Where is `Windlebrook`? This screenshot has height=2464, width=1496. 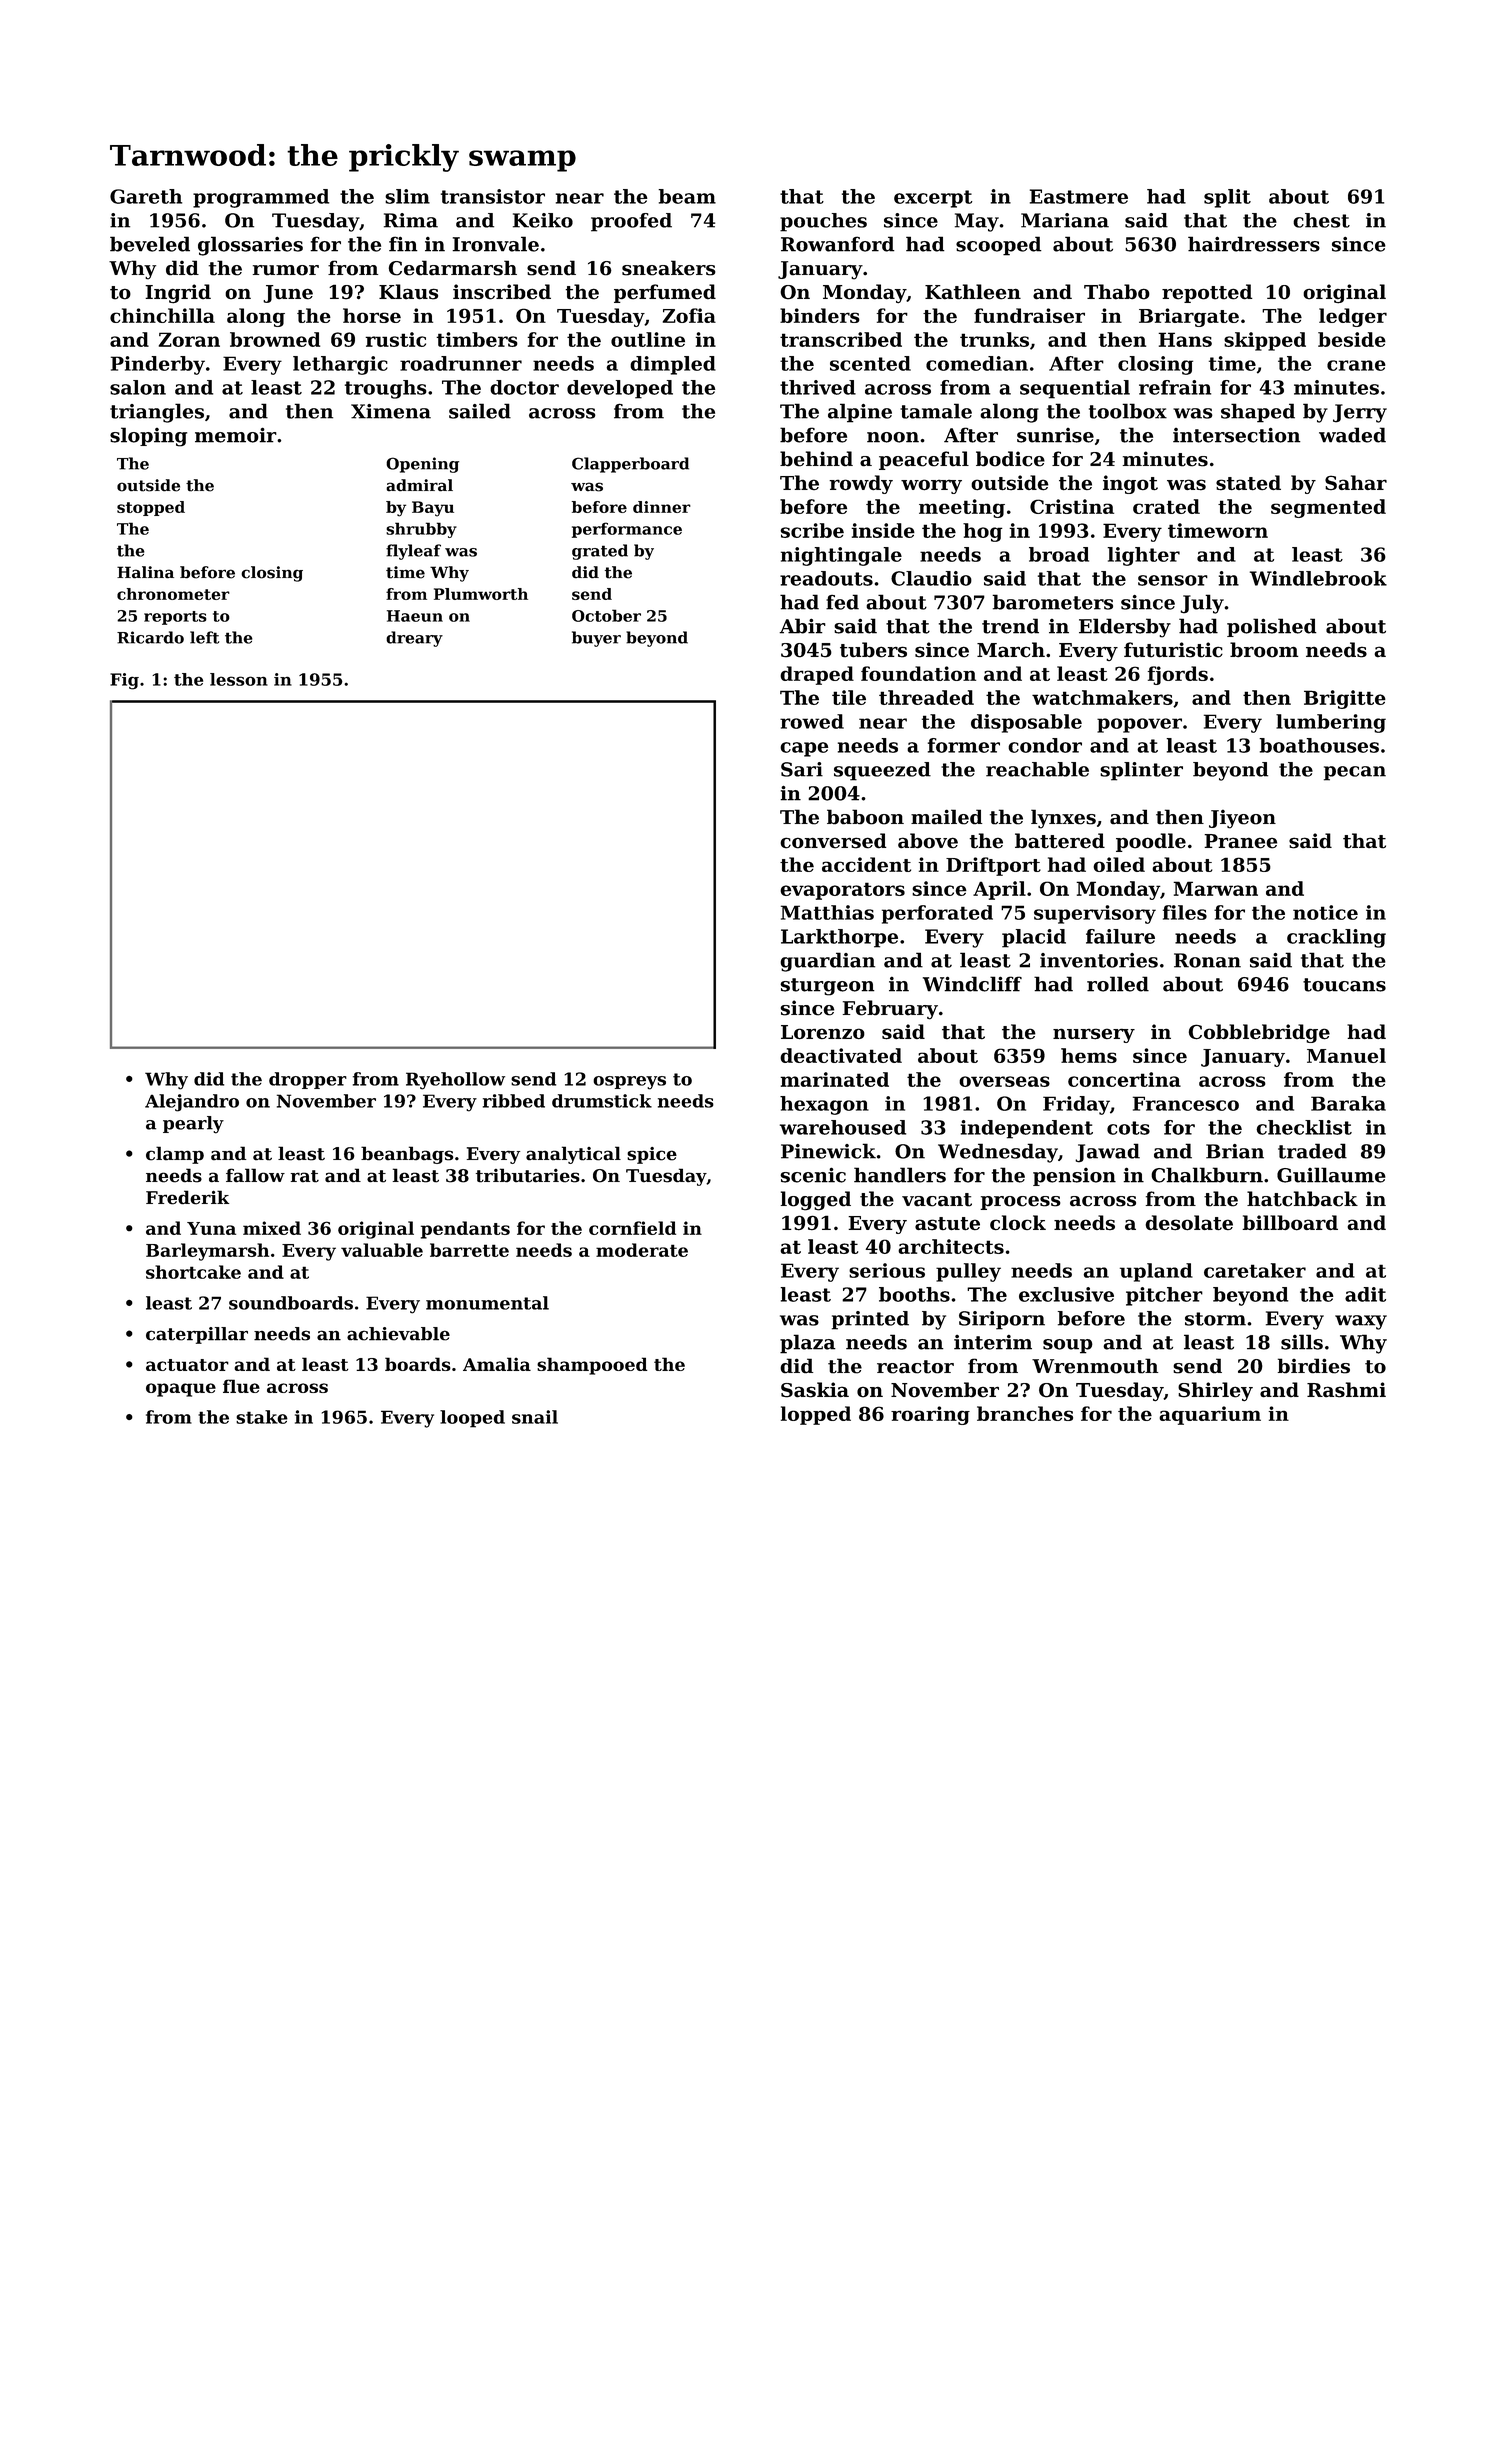
Windlebrook is located at coordinates (1318, 578).
